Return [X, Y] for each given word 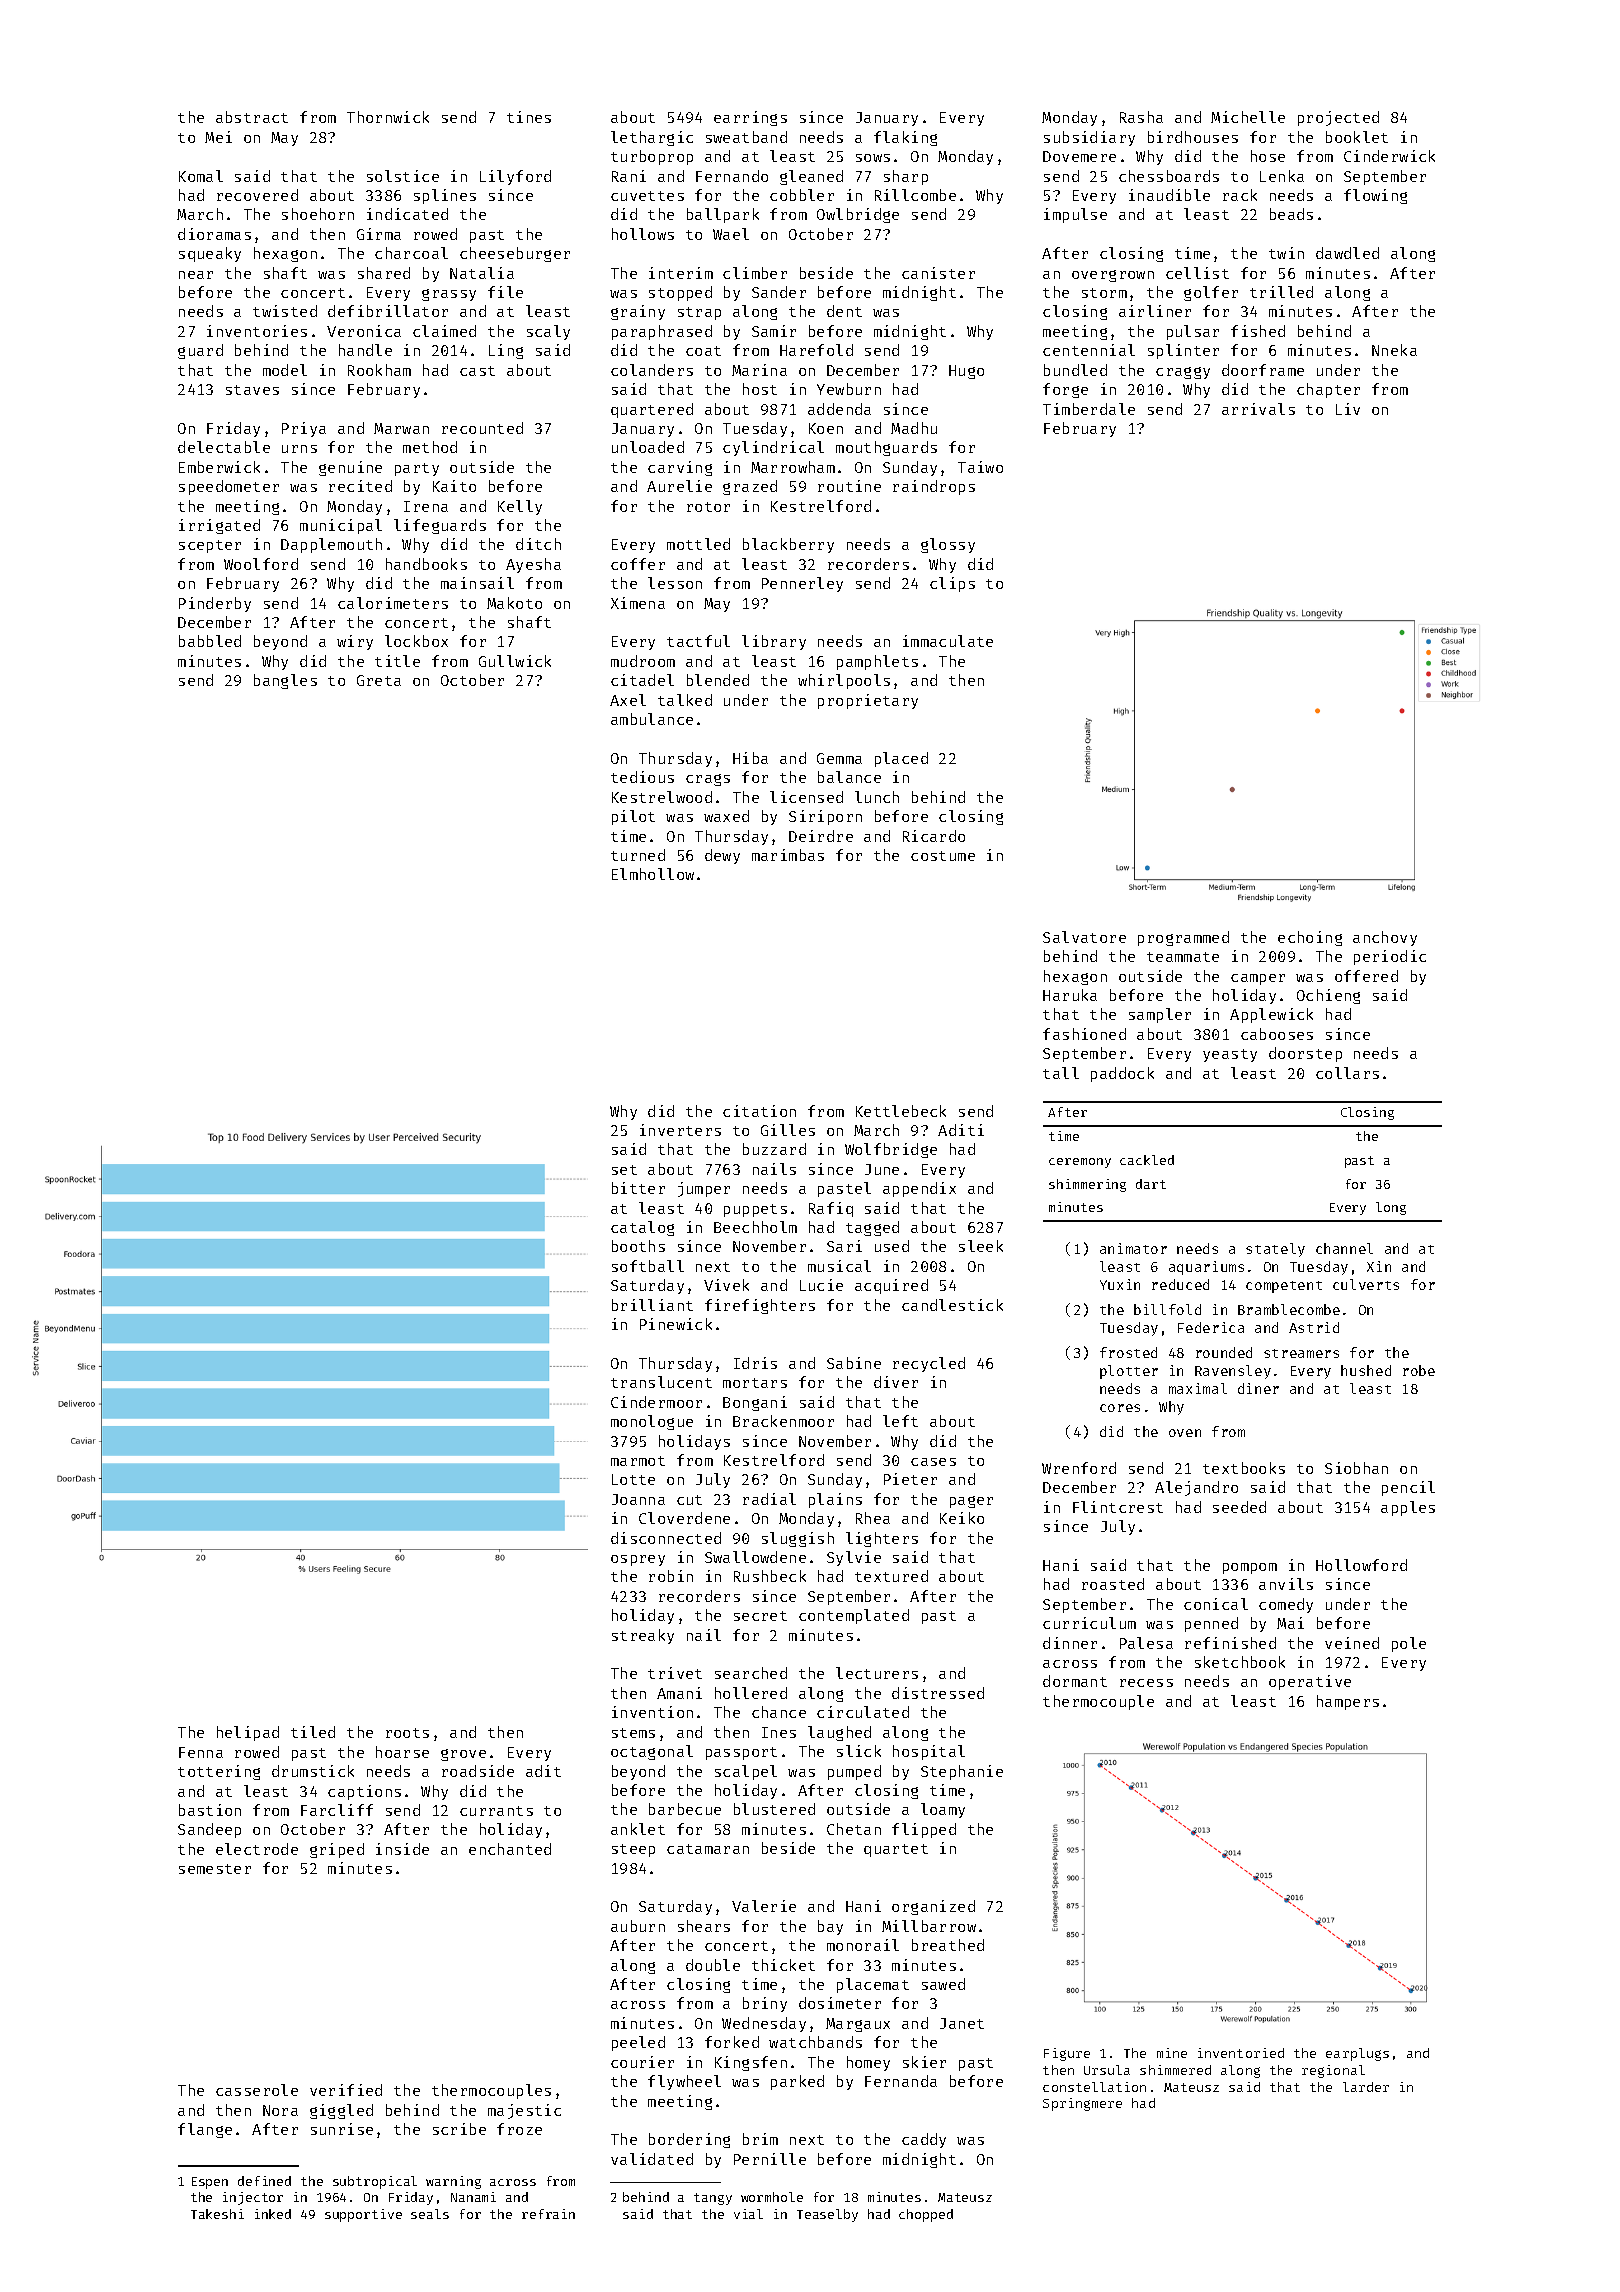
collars [1347, 1073]
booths [638, 1246]
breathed [948, 1945]
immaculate [948, 641]
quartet [896, 1850]
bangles [285, 681]
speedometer [229, 487]
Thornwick [388, 117]
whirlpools [844, 681]
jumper [704, 1189]
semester [215, 1869]
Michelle [1248, 117]
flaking [905, 138]
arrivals [1258, 409]
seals [430, 2214]
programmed [1183, 938]
